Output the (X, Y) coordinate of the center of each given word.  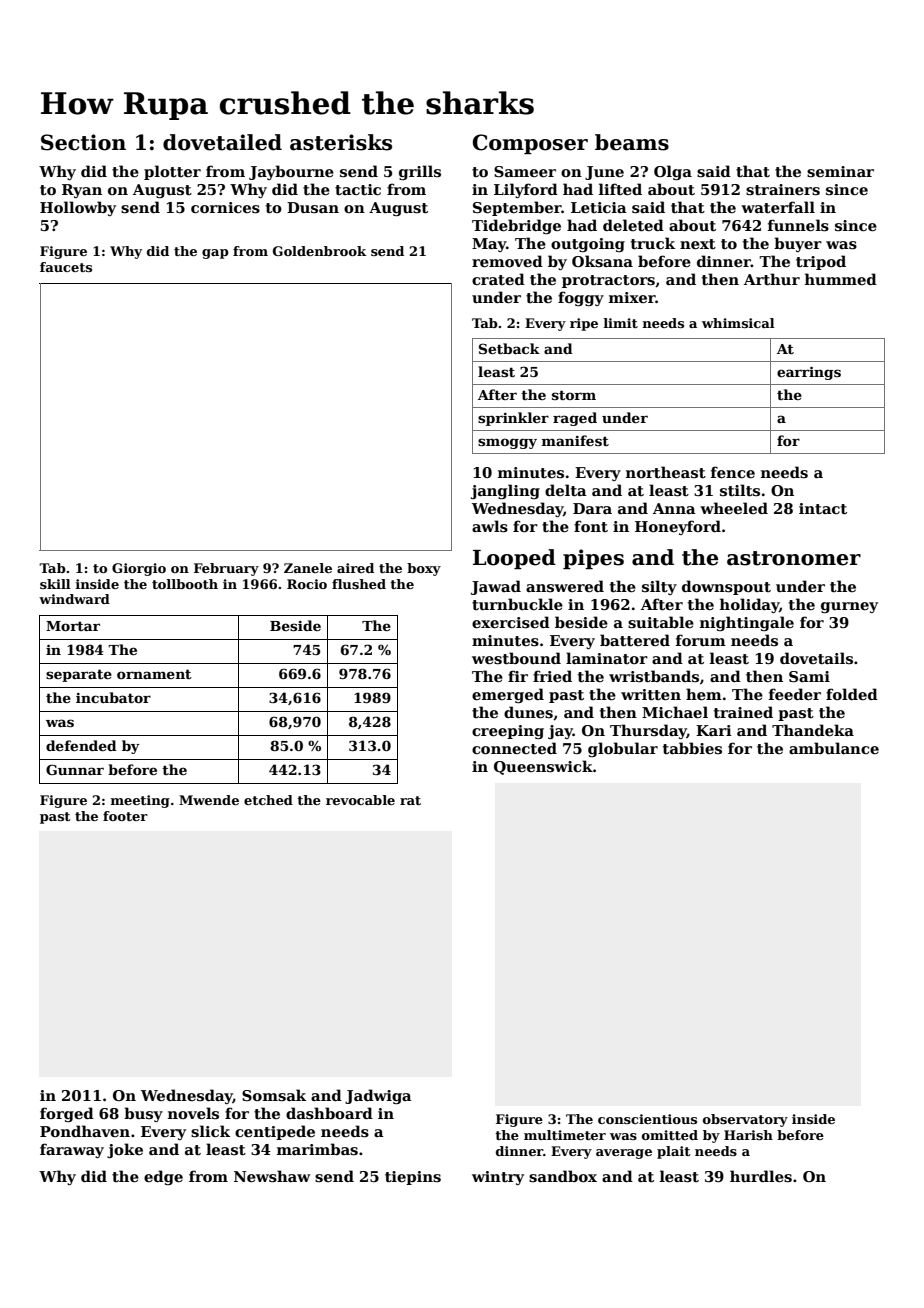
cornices (225, 208)
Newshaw (272, 1176)
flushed (359, 584)
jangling (505, 491)
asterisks (341, 142)
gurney (849, 607)
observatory (745, 1120)
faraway (72, 1150)
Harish (748, 1135)
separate (79, 675)
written (651, 694)
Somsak (274, 1095)
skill (55, 584)
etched (268, 800)
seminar (840, 171)
